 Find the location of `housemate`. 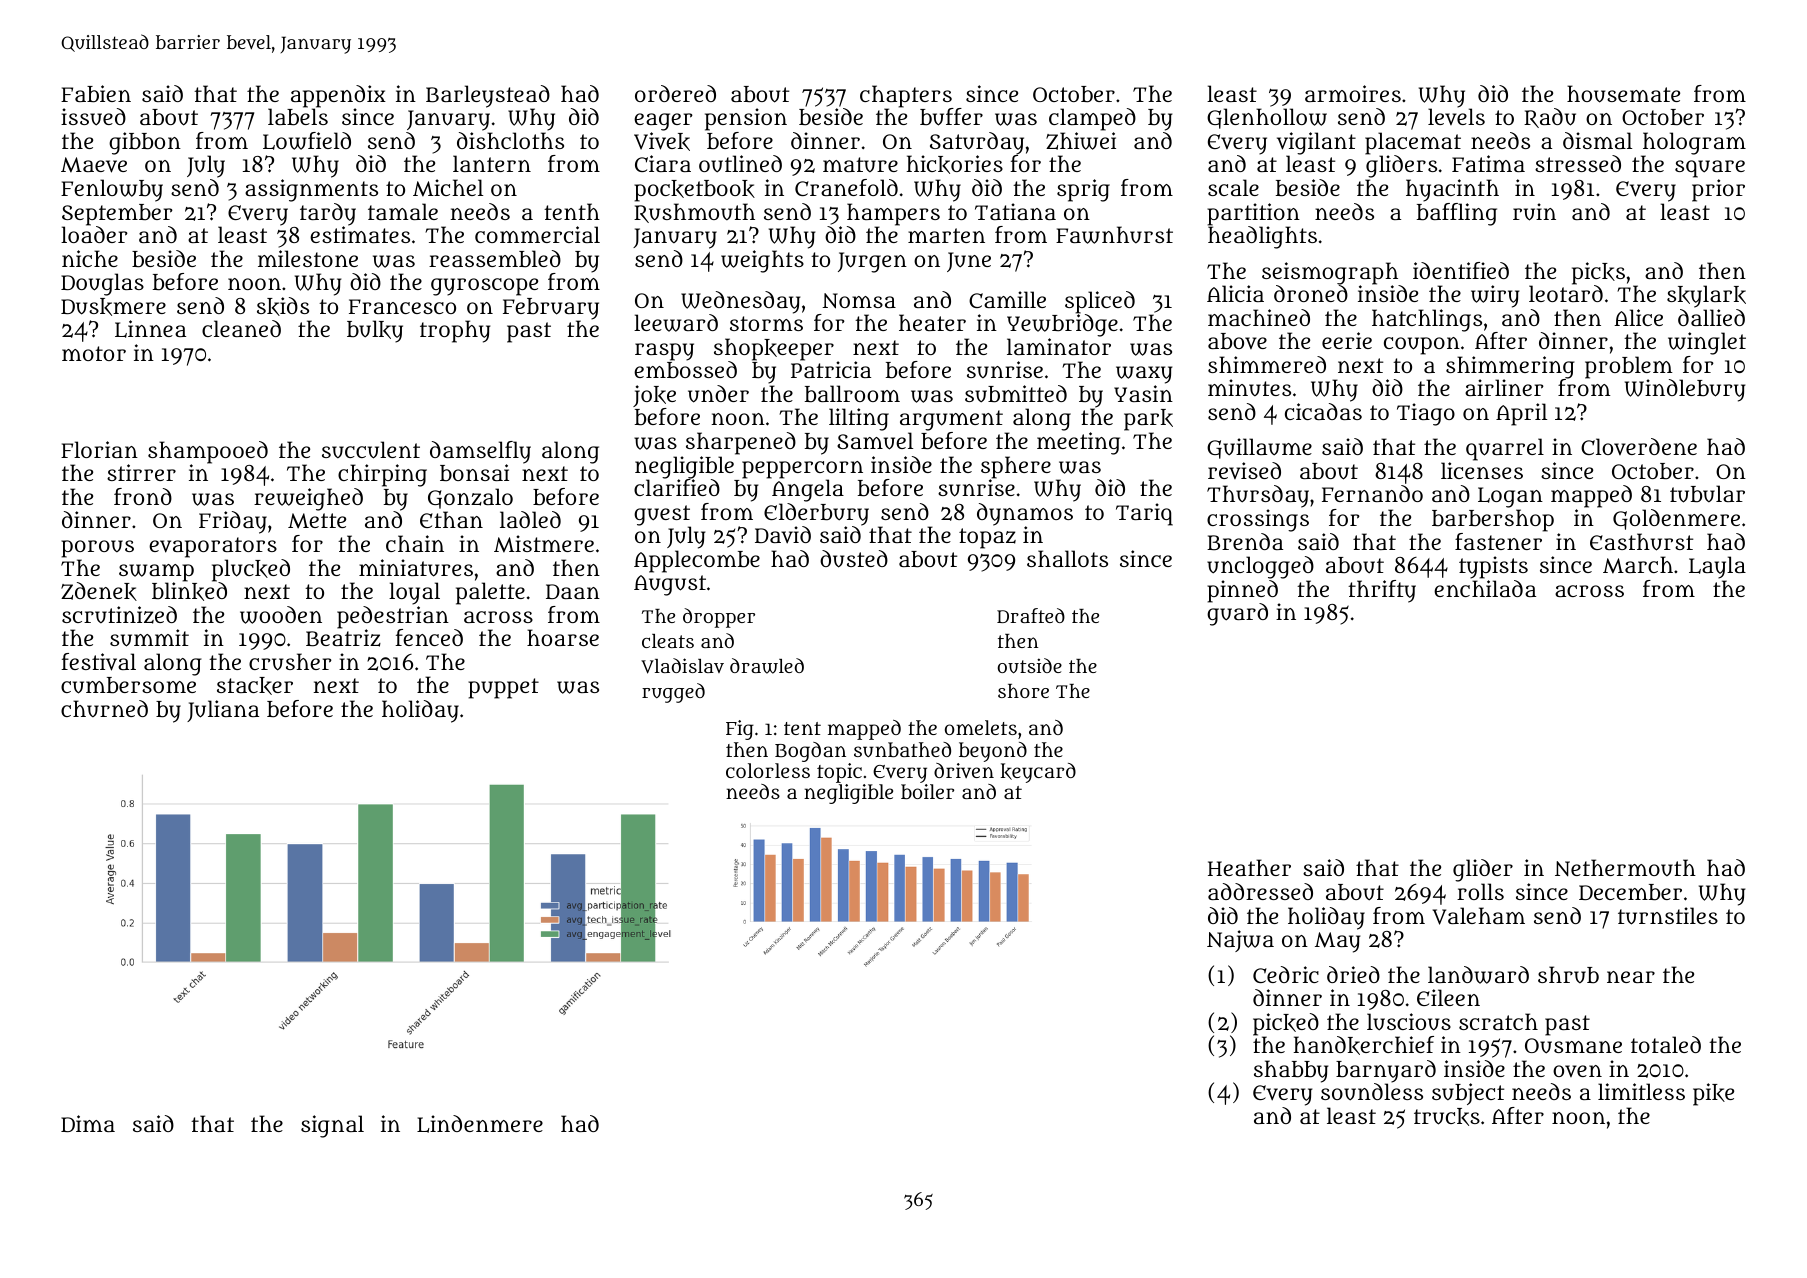

housemate is located at coordinates (1623, 94).
